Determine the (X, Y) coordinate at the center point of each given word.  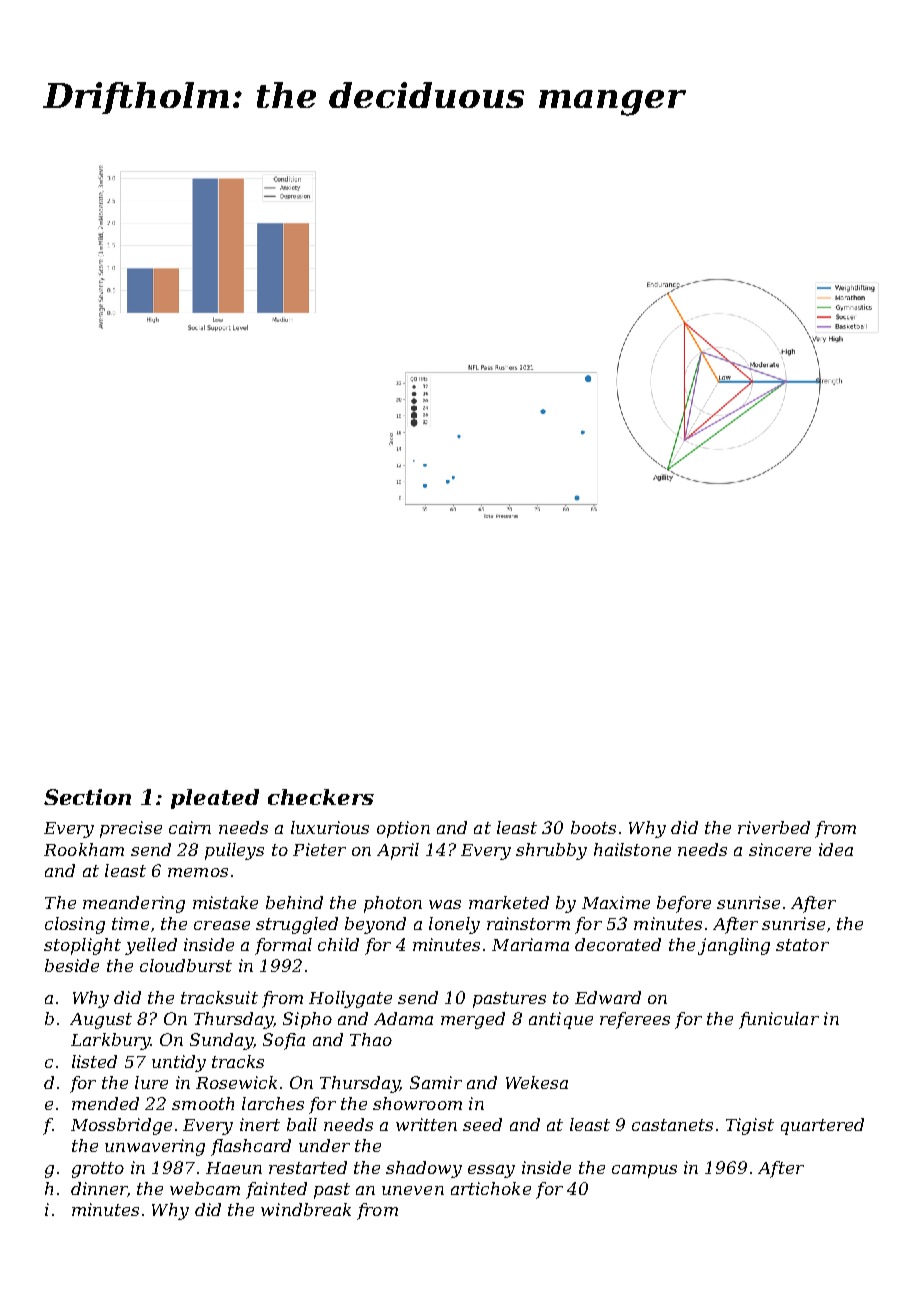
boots (593, 827)
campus (644, 1171)
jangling (734, 946)
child (338, 944)
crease (222, 925)
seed (482, 1124)
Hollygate (350, 999)
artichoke (491, 1188)
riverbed (774, 827)
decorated (618, 944)
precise (131, 829)
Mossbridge (121, 1126)
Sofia (284, 1041)
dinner (99, 1188)
